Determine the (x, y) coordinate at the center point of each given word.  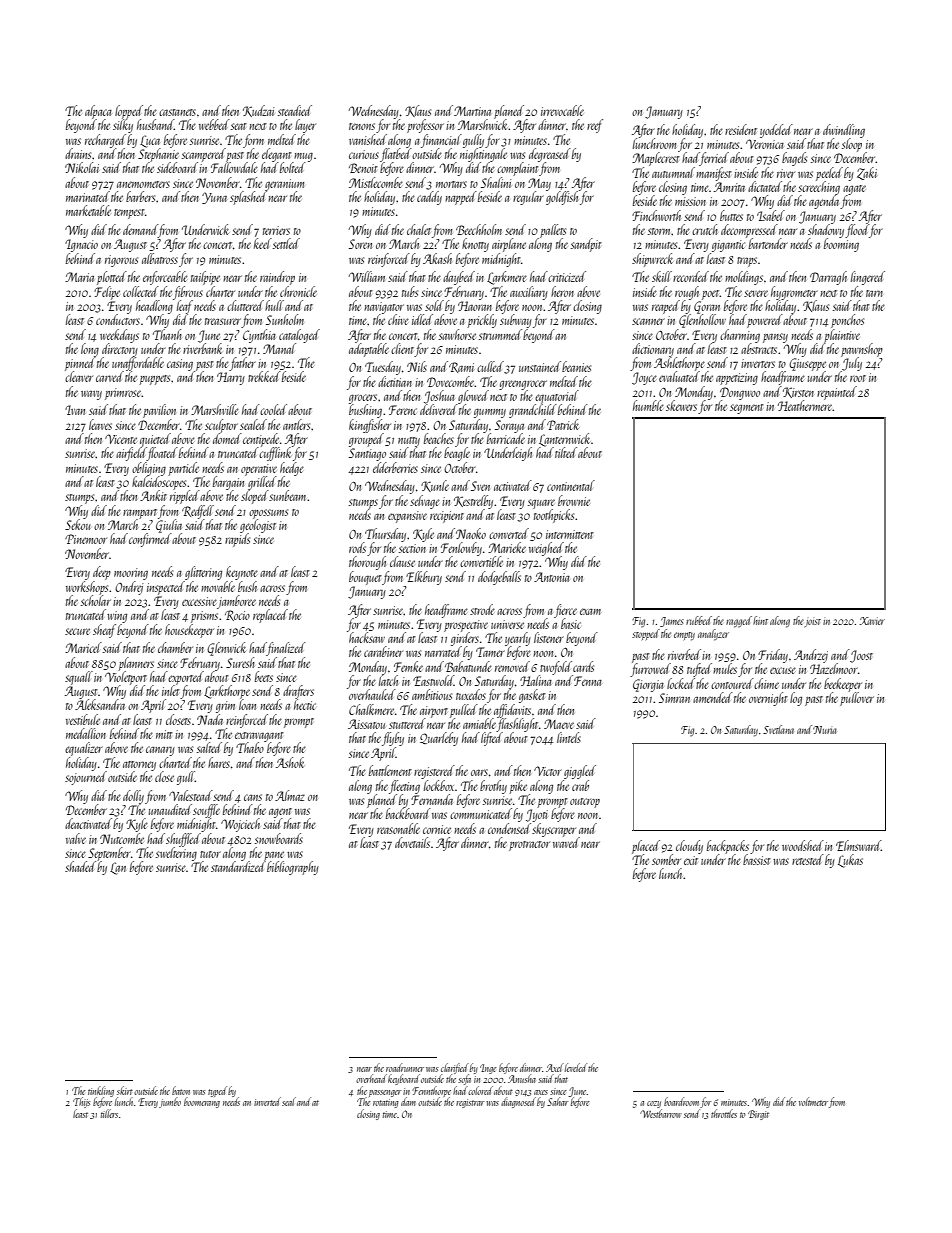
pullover (857, 699)
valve (76, 838)
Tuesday (383, 368)
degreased (550, 155)
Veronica (765, 144)
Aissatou (366, 724)
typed (217, 1091)
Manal (279, 348)
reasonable (398, 828)
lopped (129, 112)
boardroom (681, 1101)
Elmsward (858, 845)
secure (77, 631)
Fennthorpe (431, 1092)
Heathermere (805, 405)
